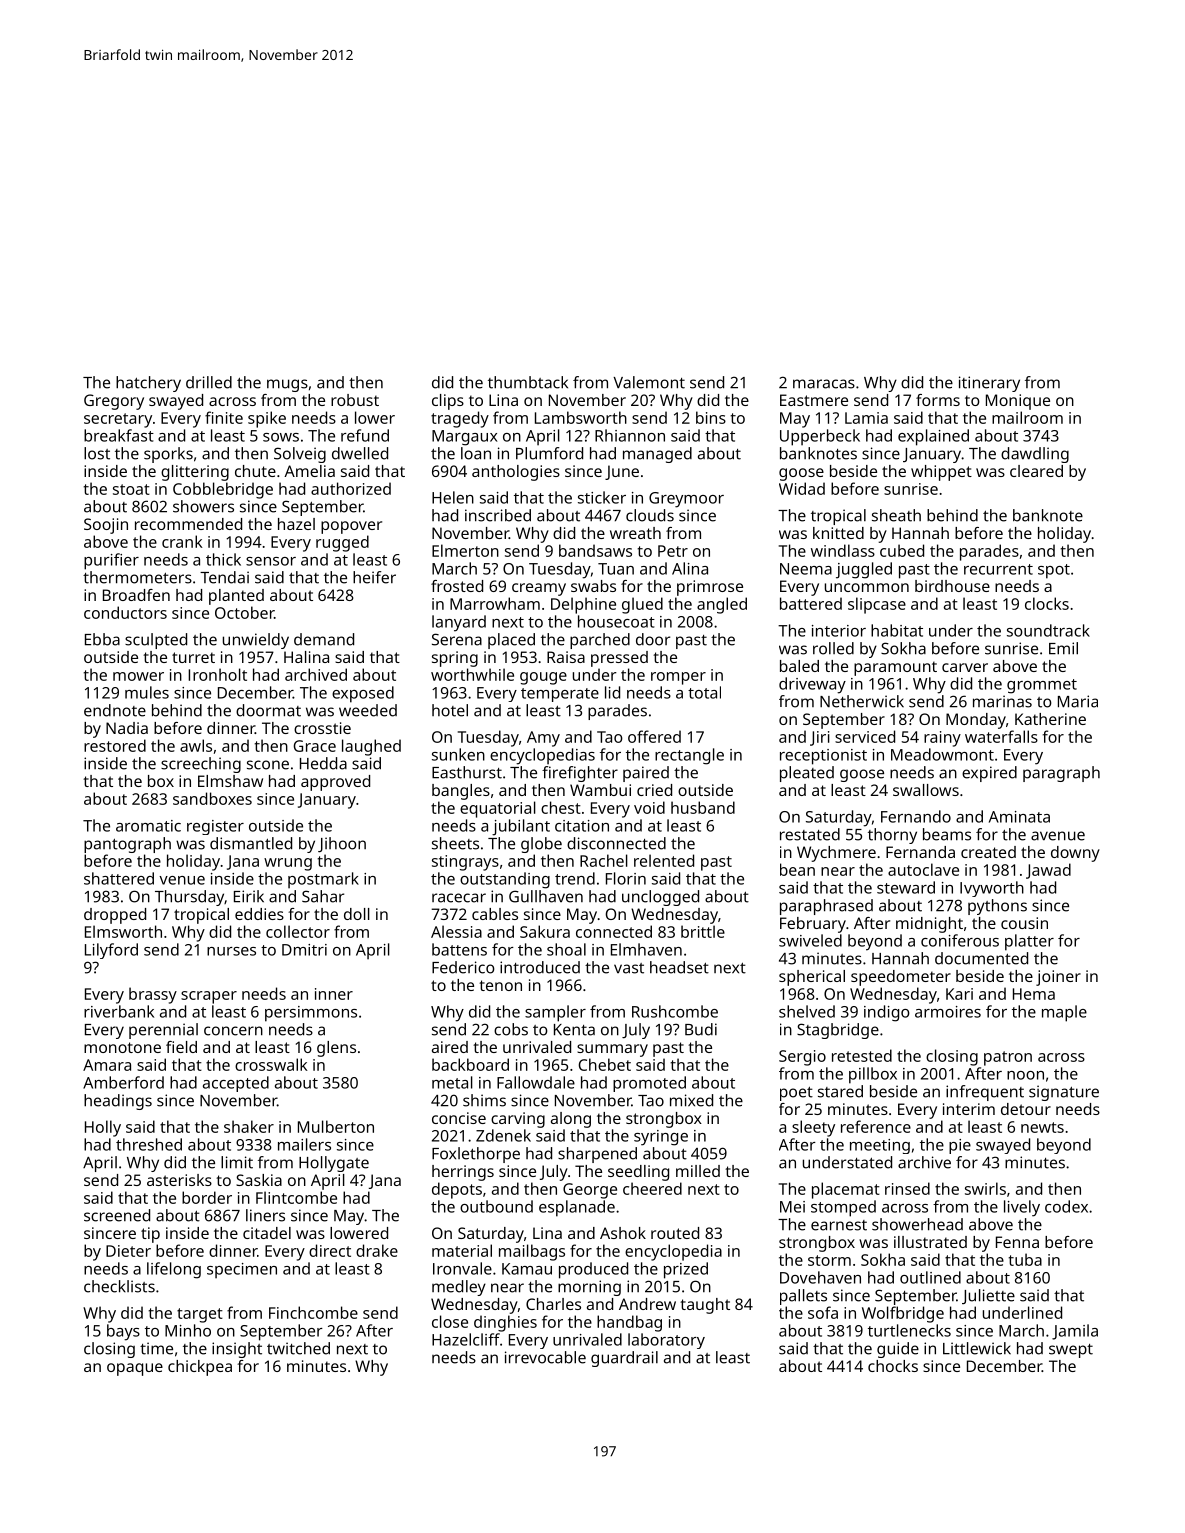 The width and height of the page is (1185, 1533). I want to click on taught, so click(705, 1306).
